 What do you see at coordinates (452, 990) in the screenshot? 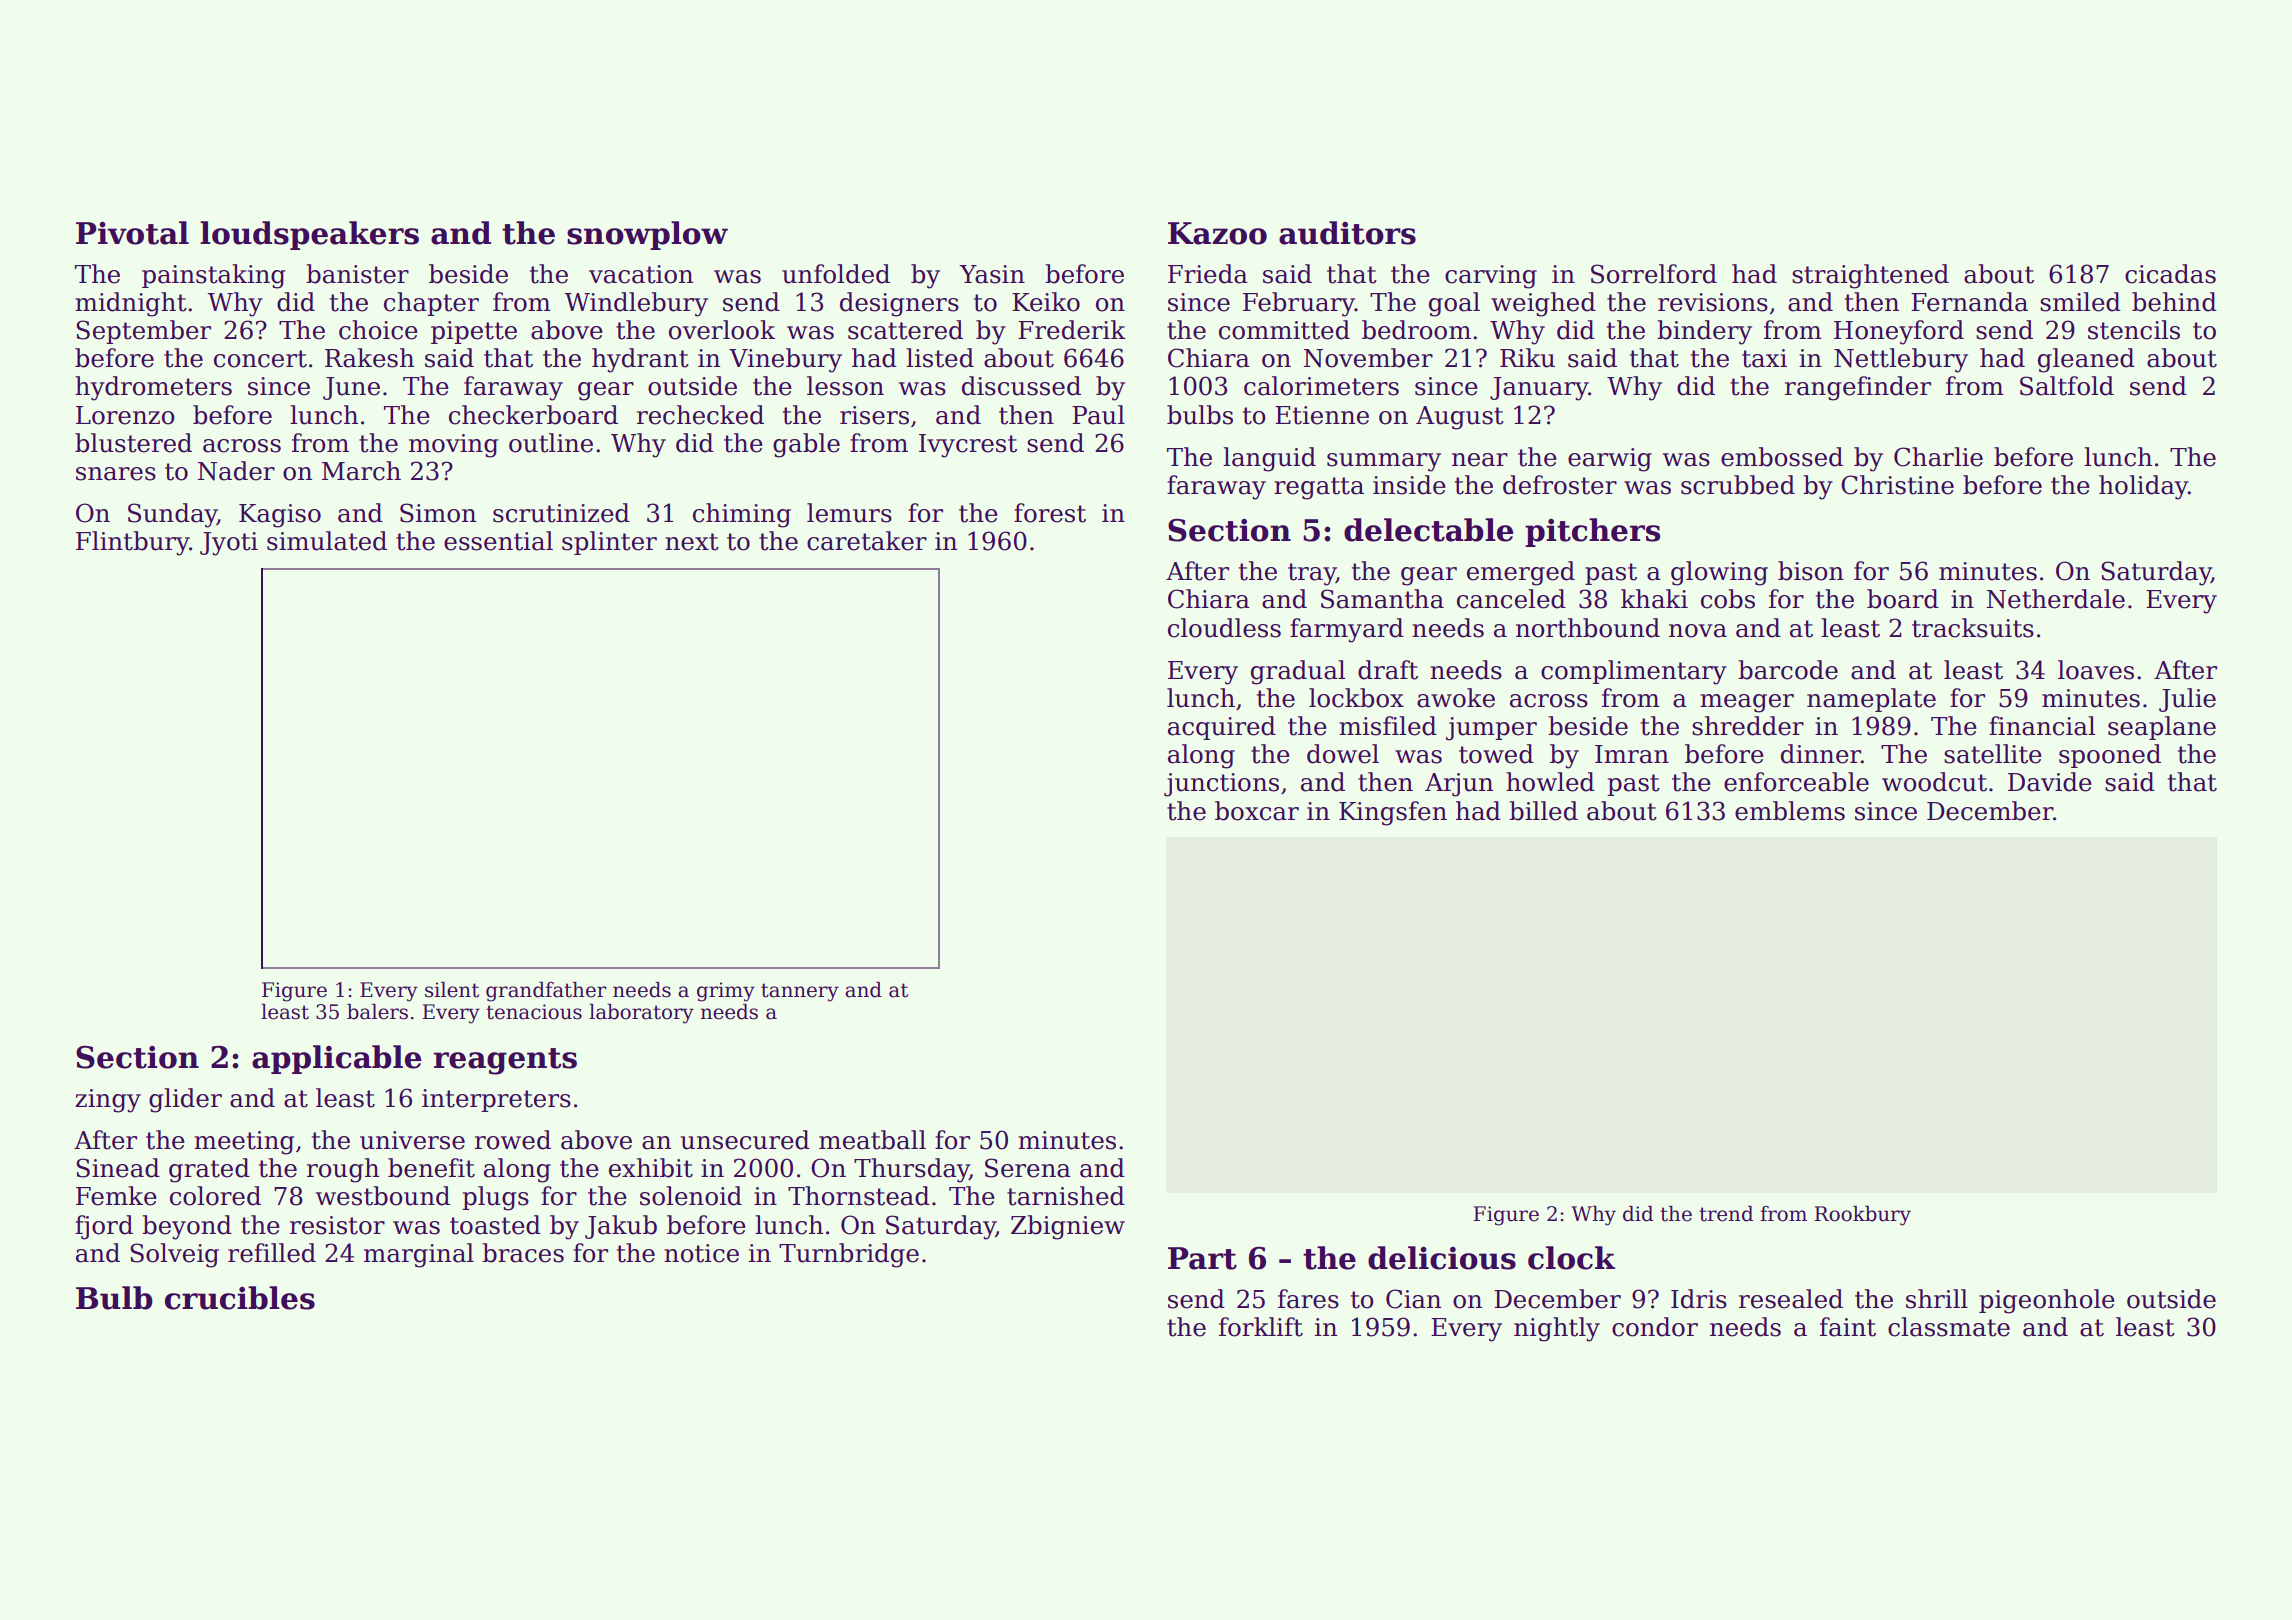
I see `silent` at bounding box center [452, 990].
